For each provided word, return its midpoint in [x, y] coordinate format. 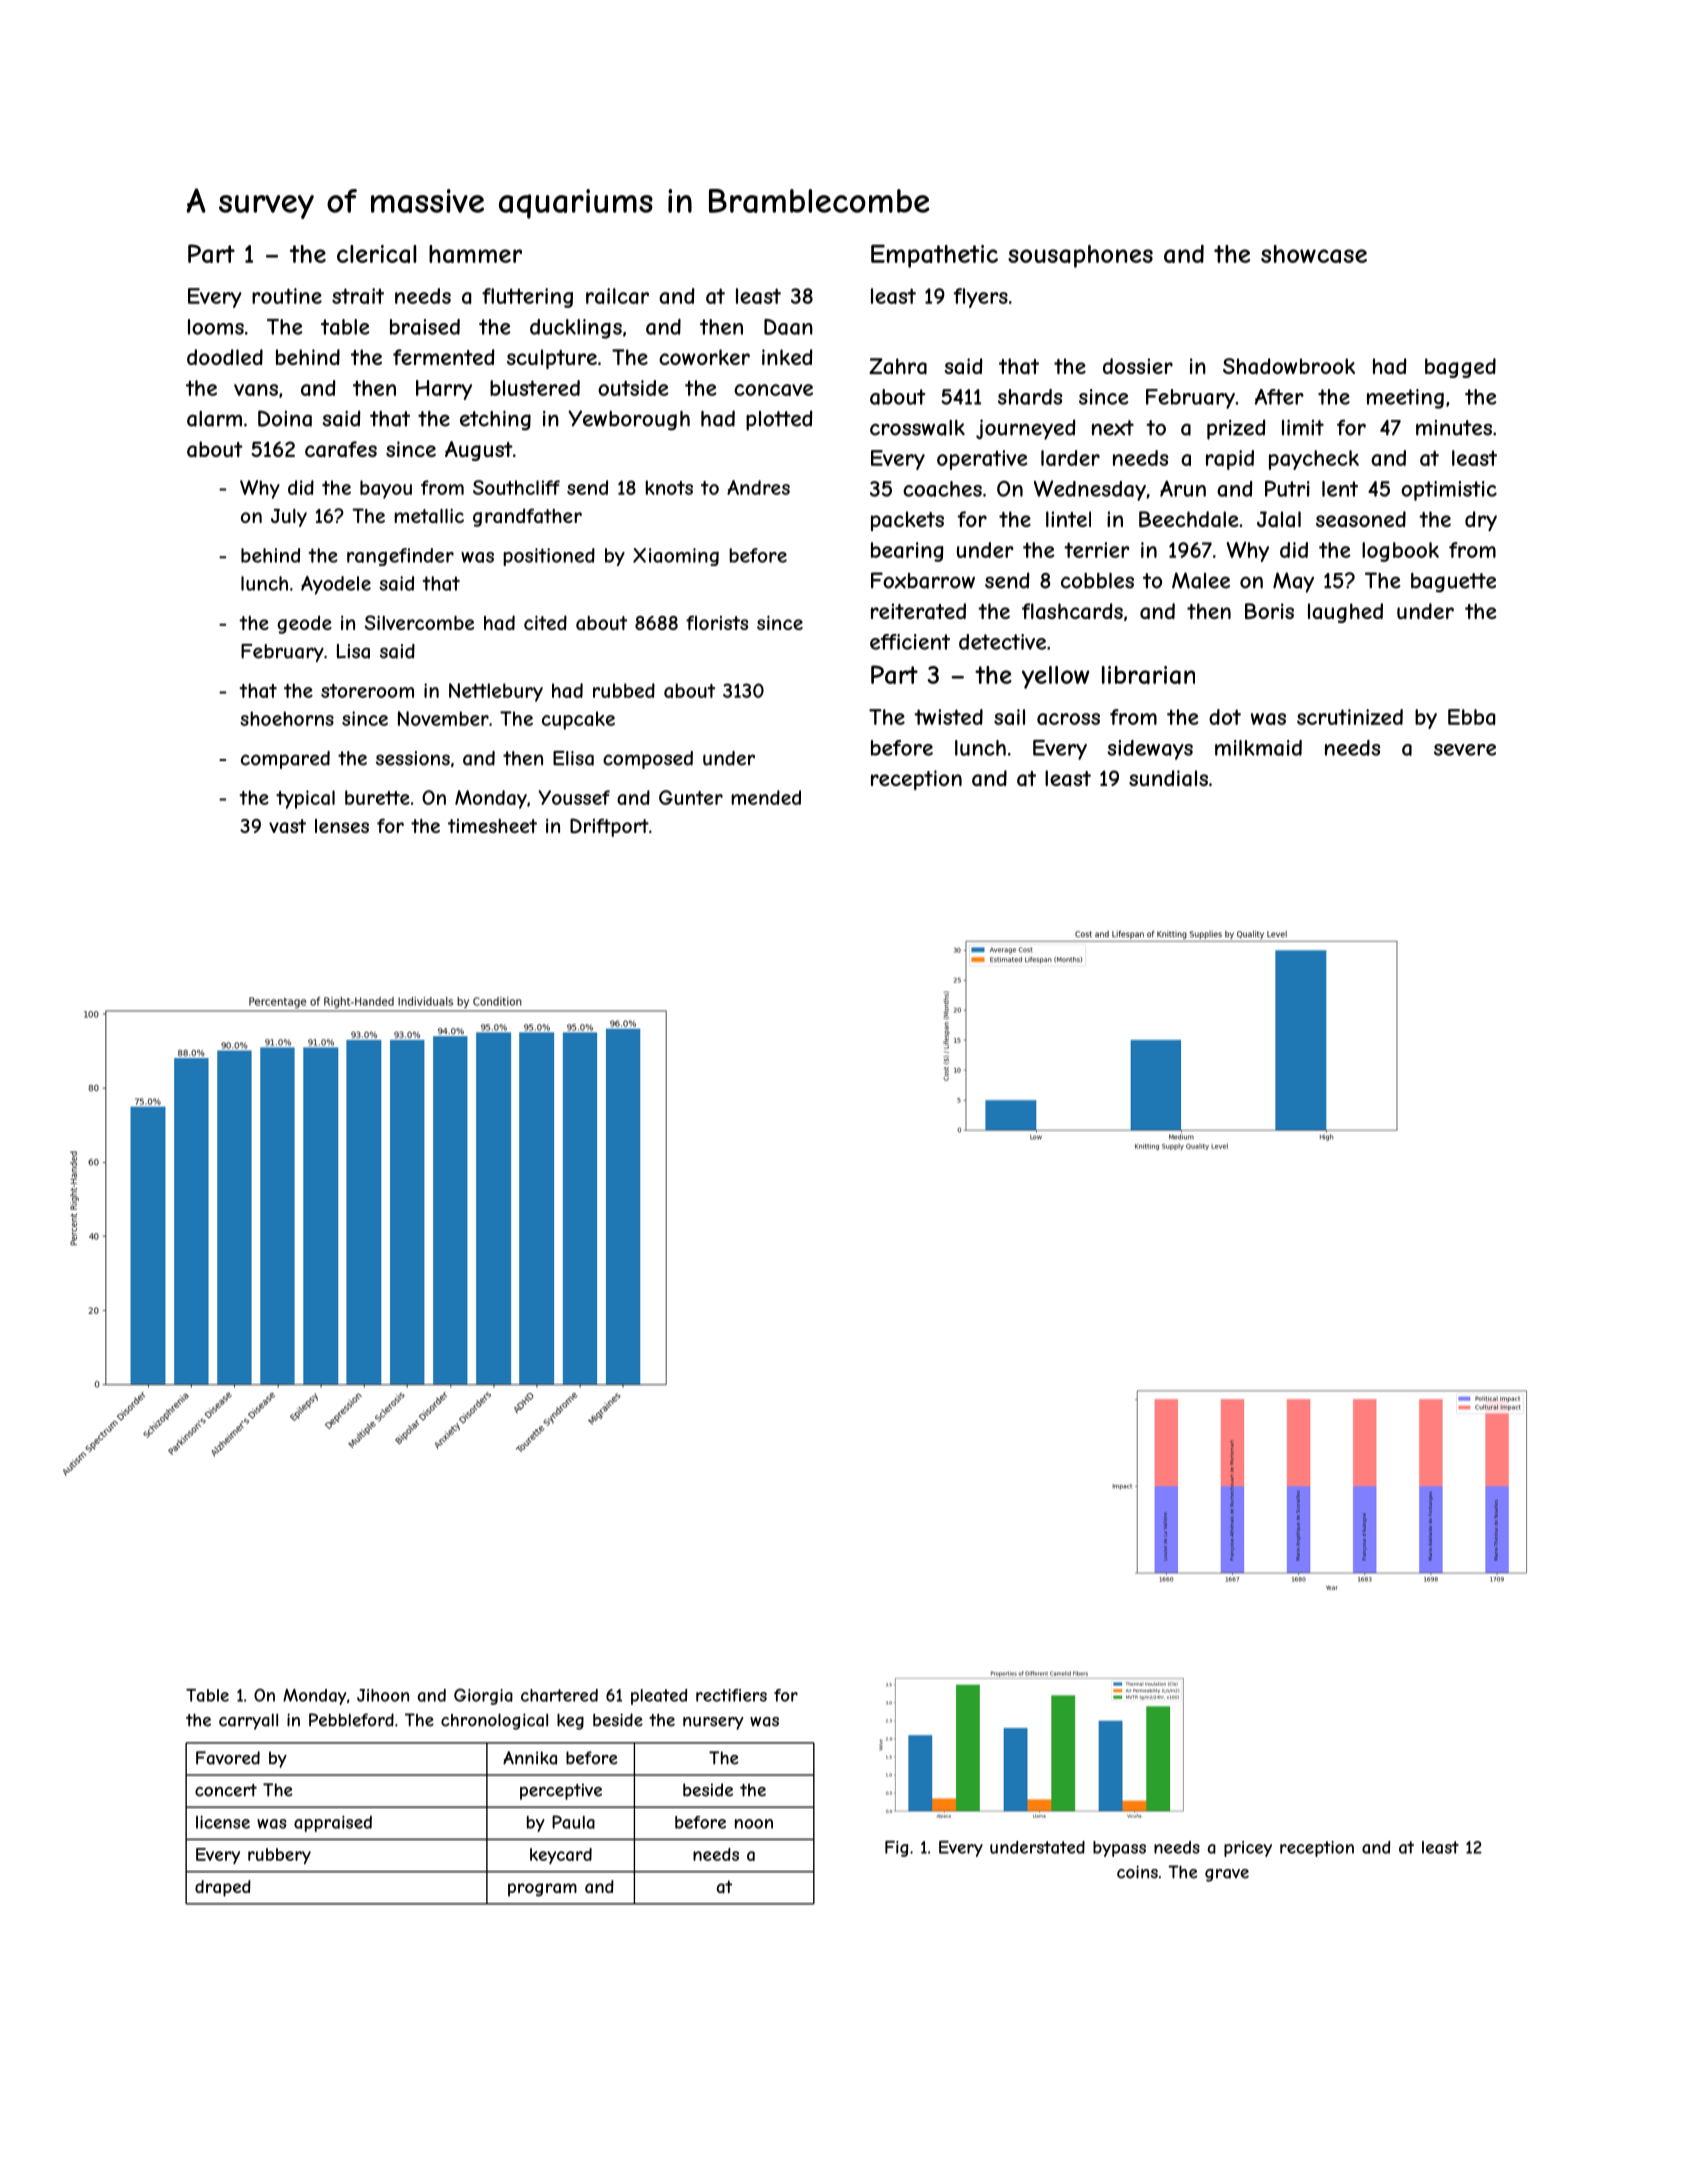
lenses [342, 826]
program [542, 1890]
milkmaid [1258, 748]
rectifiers [731, 1695]
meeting [1405, 399]
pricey [1248, 1849]
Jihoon [383, 1695]
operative [982, 460]
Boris [1269, 611]
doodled [225, 357]
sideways [1150, 750]
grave [1227, 1875]
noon [754, 1824]
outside [633, 388]
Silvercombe [419, 622]
